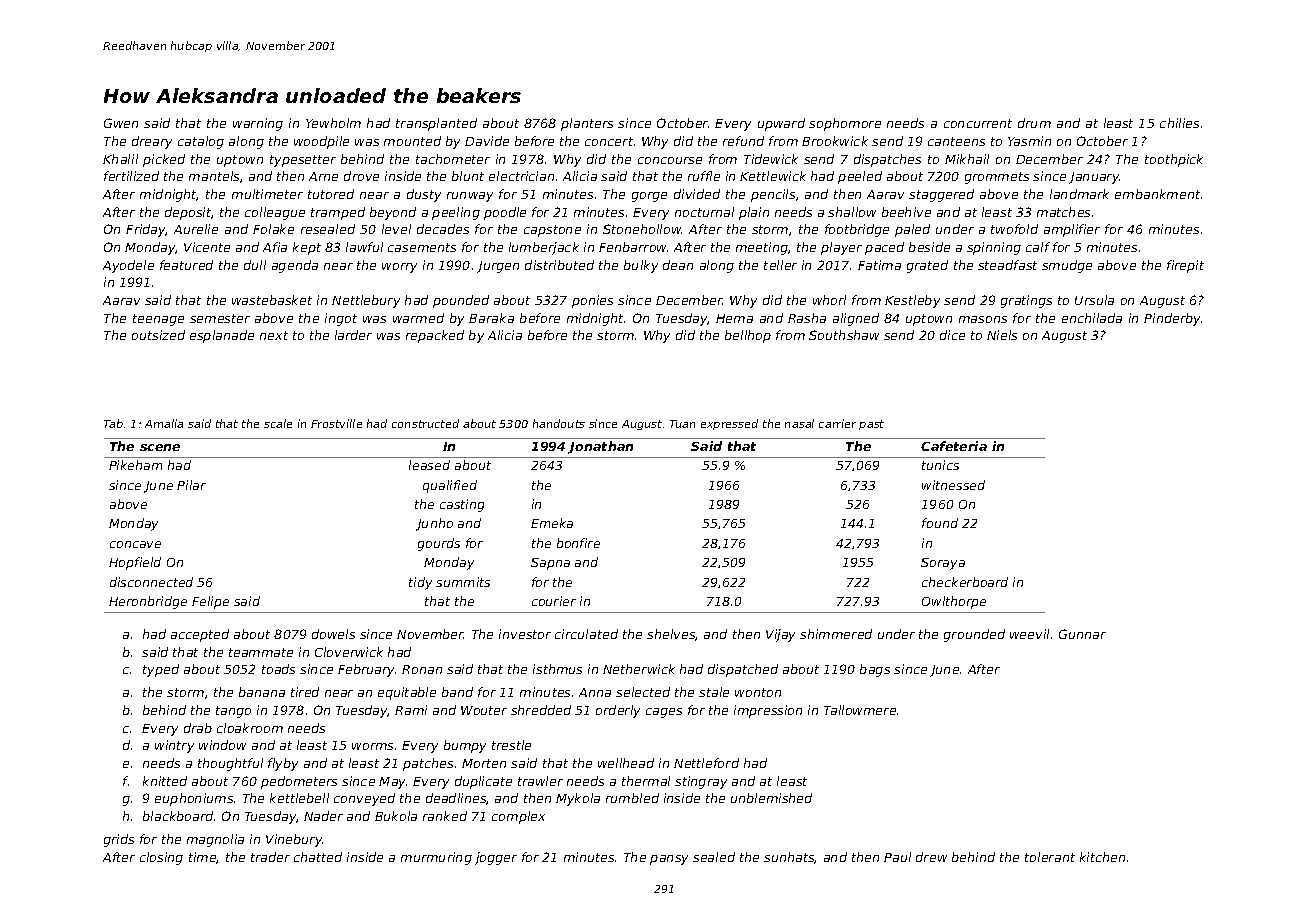 This document has width=1308, height=924. I want to click on capstone, so click(552, 231).
